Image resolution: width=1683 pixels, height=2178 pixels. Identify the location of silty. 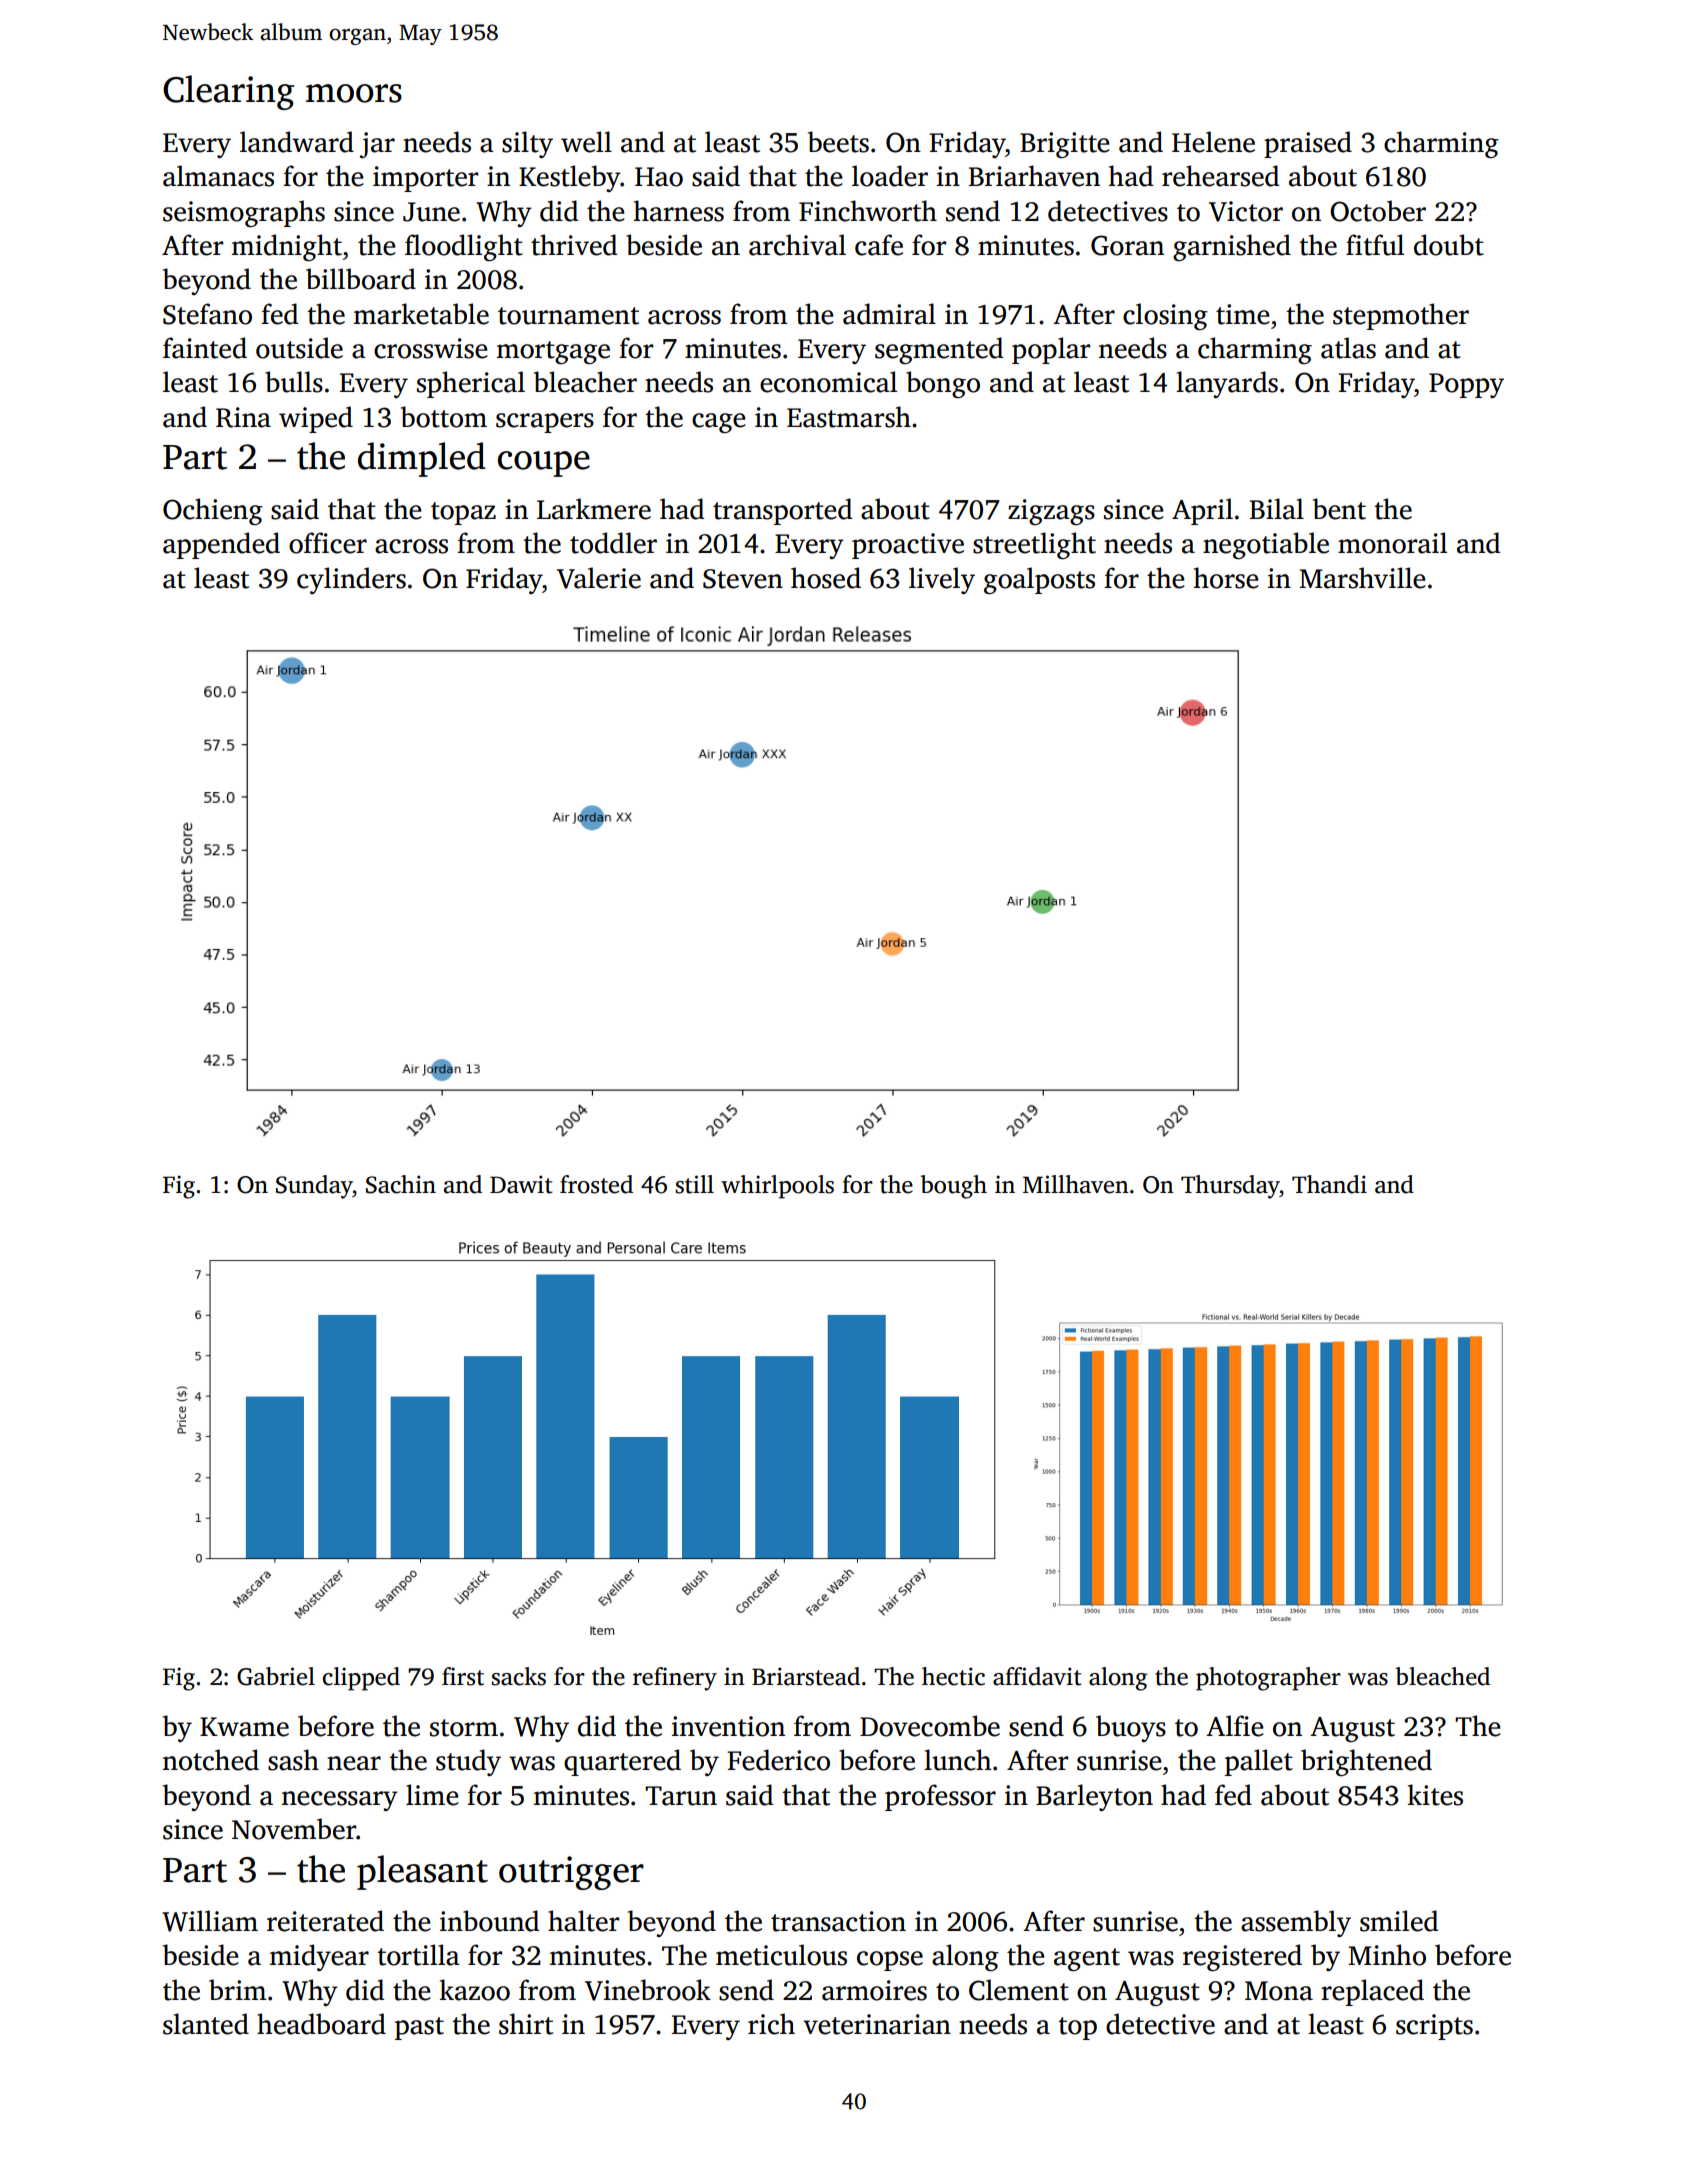
(527, 144).
